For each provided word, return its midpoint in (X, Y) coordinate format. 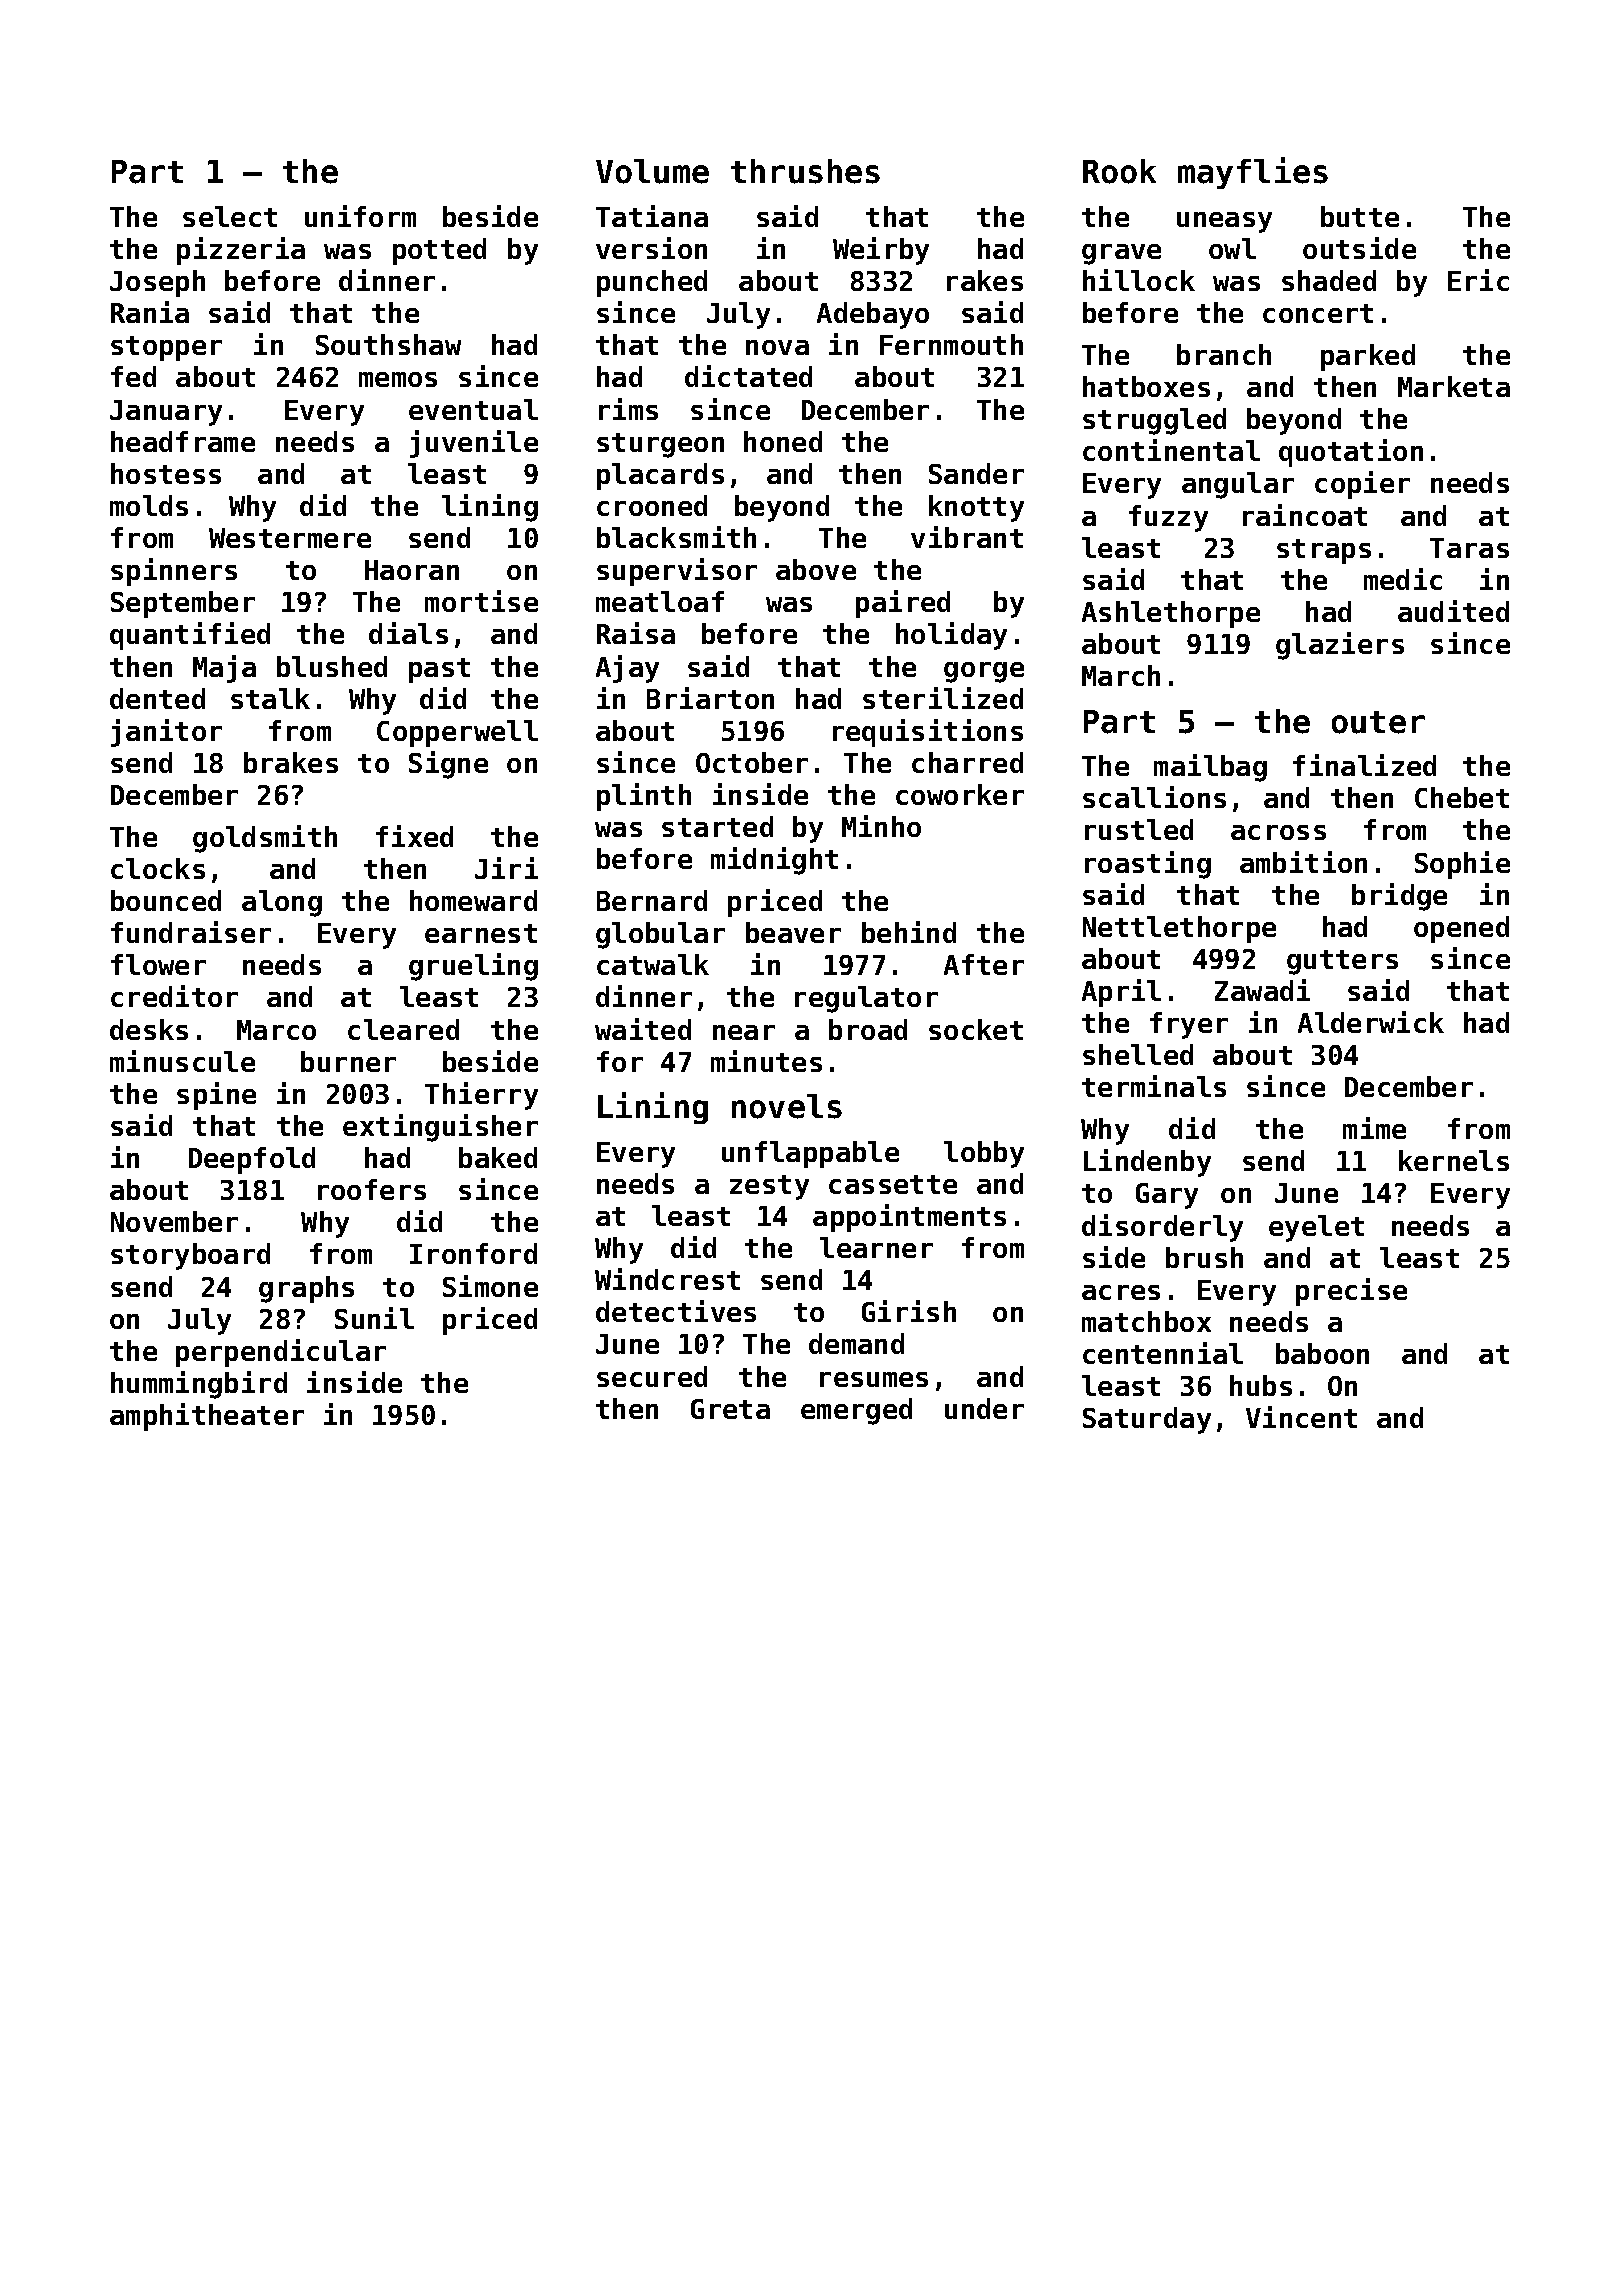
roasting (1148, 865)
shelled (1138, 1054)
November (174, 1221)
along (282, 903)
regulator (866, 999)
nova (777, 347)
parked (1368, 357)
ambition (1303, 862)
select (230, 216)
